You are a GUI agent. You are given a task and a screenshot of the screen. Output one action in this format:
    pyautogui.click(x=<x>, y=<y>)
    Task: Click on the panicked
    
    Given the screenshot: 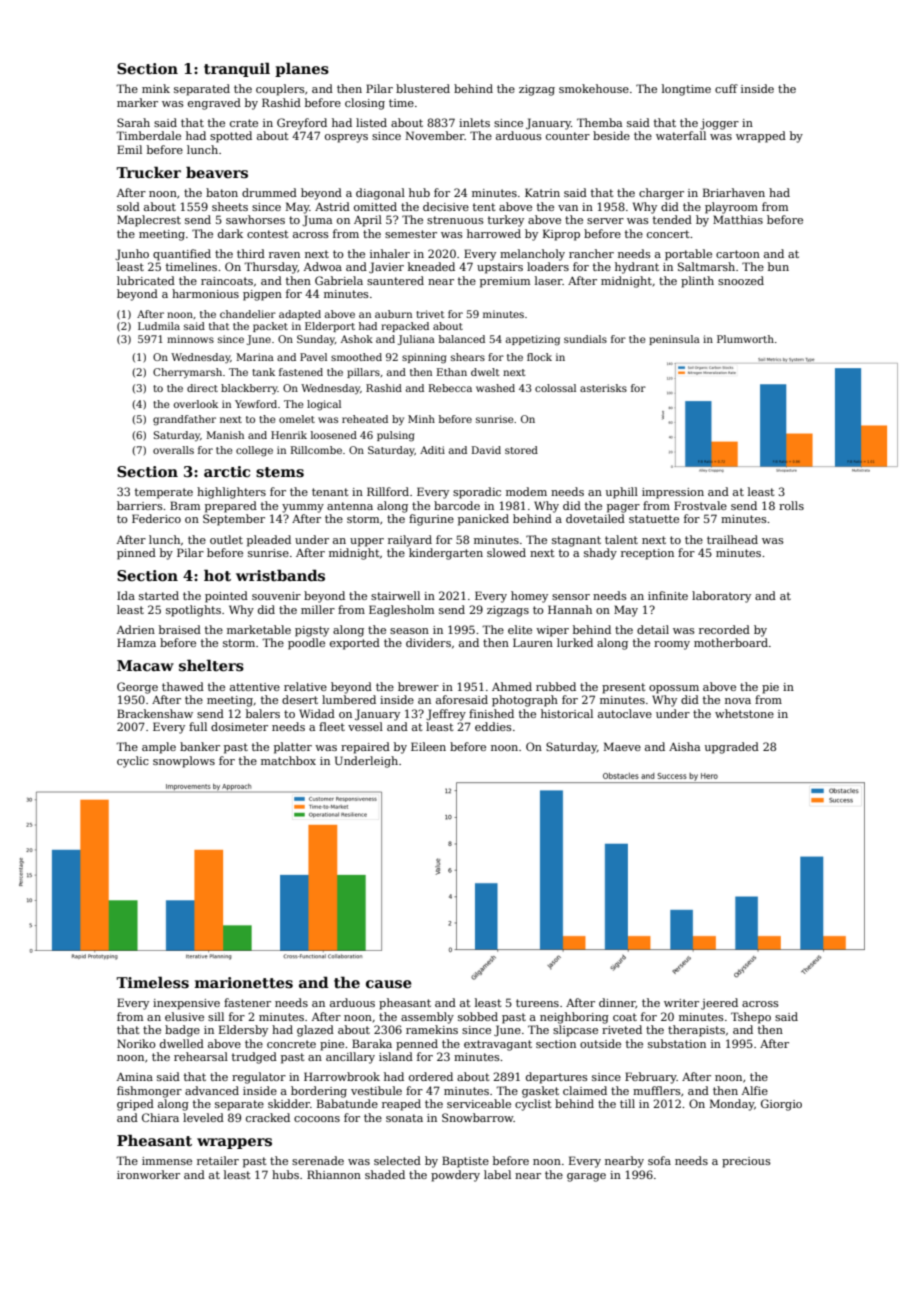 What is the action you would take?
    pyautogui.click(x=483, y=520)
